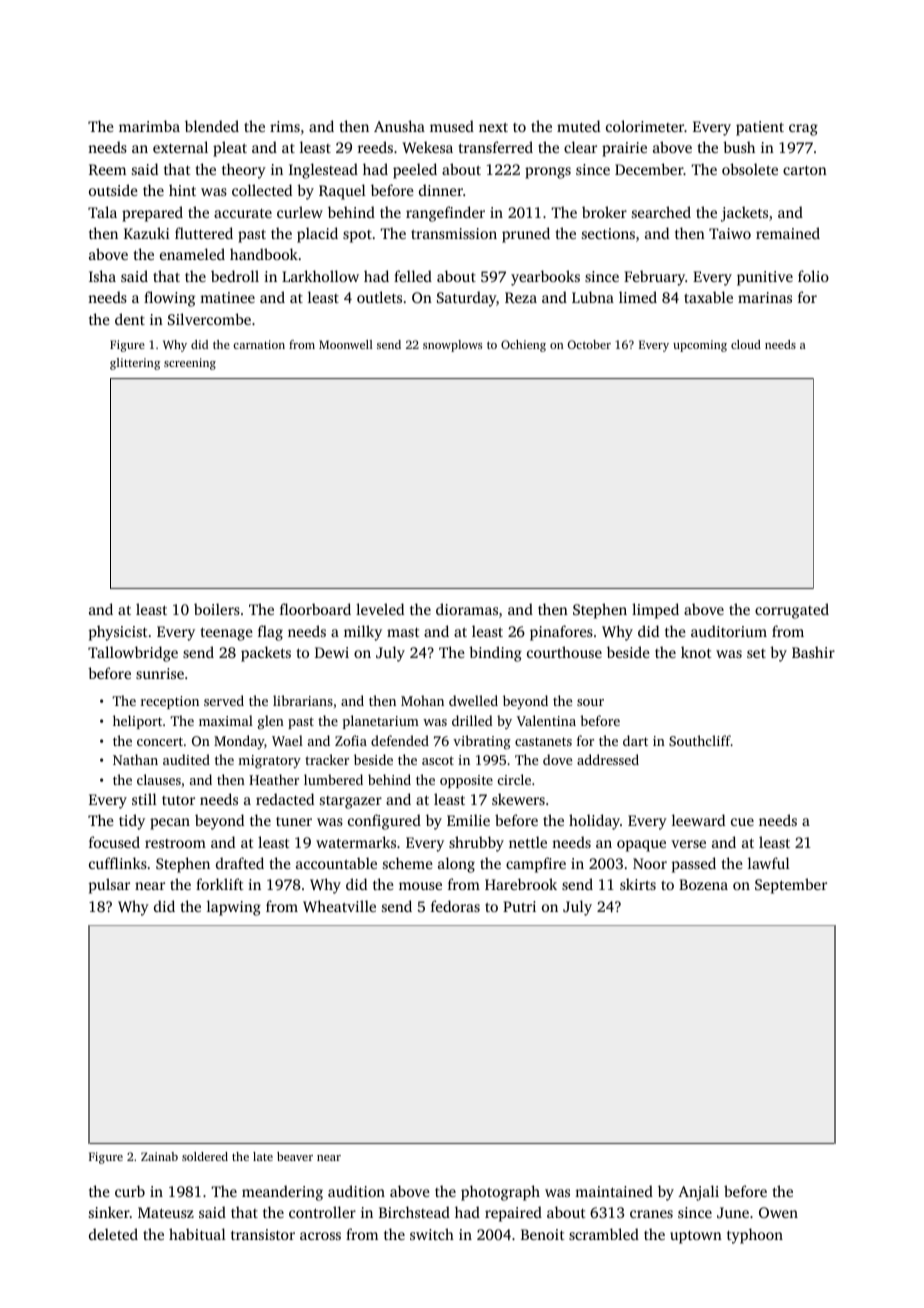 The width and height of the screenshot is (924, 1308). I want to click on dinner, so click(441, 190).
